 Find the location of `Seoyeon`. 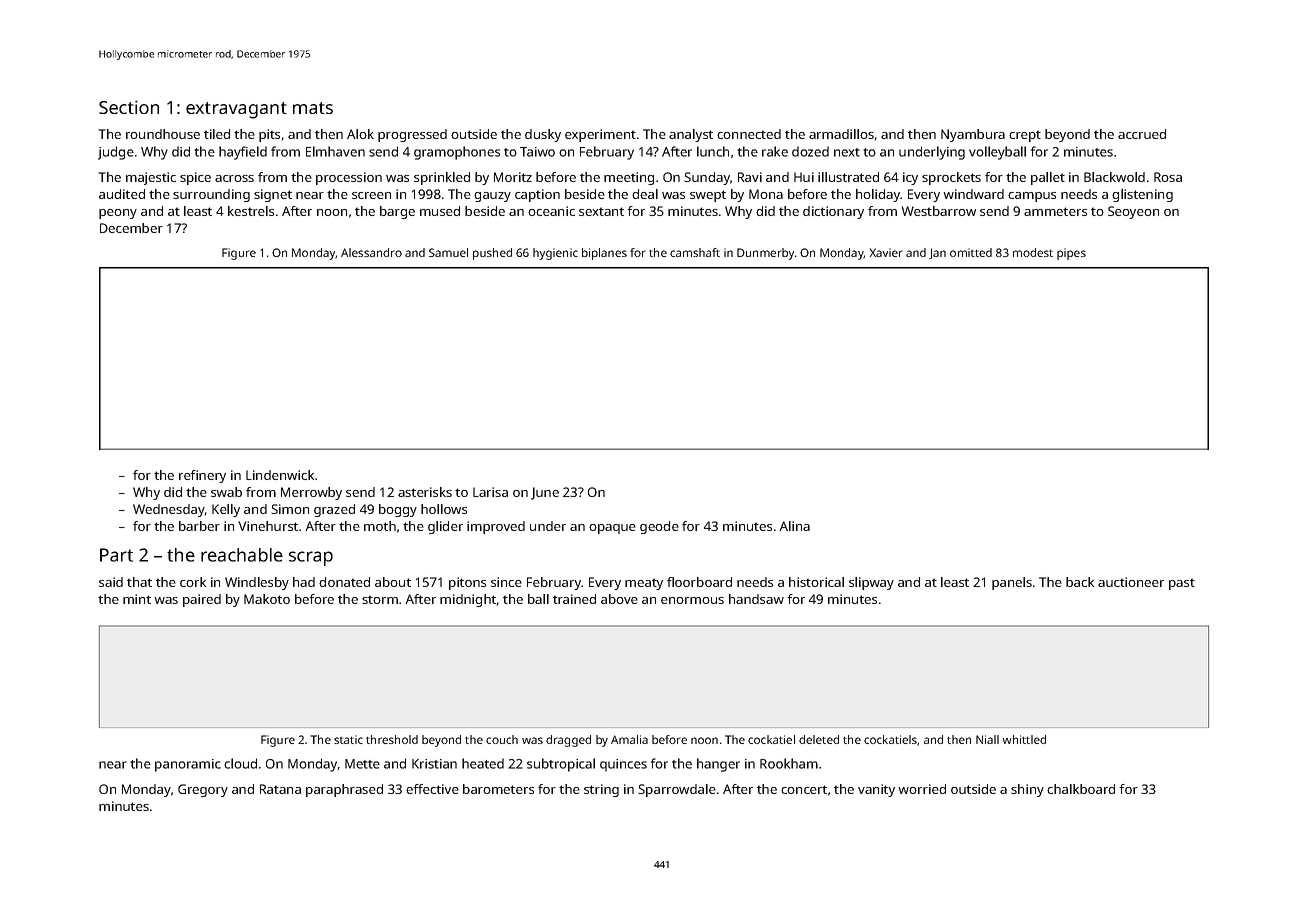

Seoyeon is located at coordinates (1133, 212).
